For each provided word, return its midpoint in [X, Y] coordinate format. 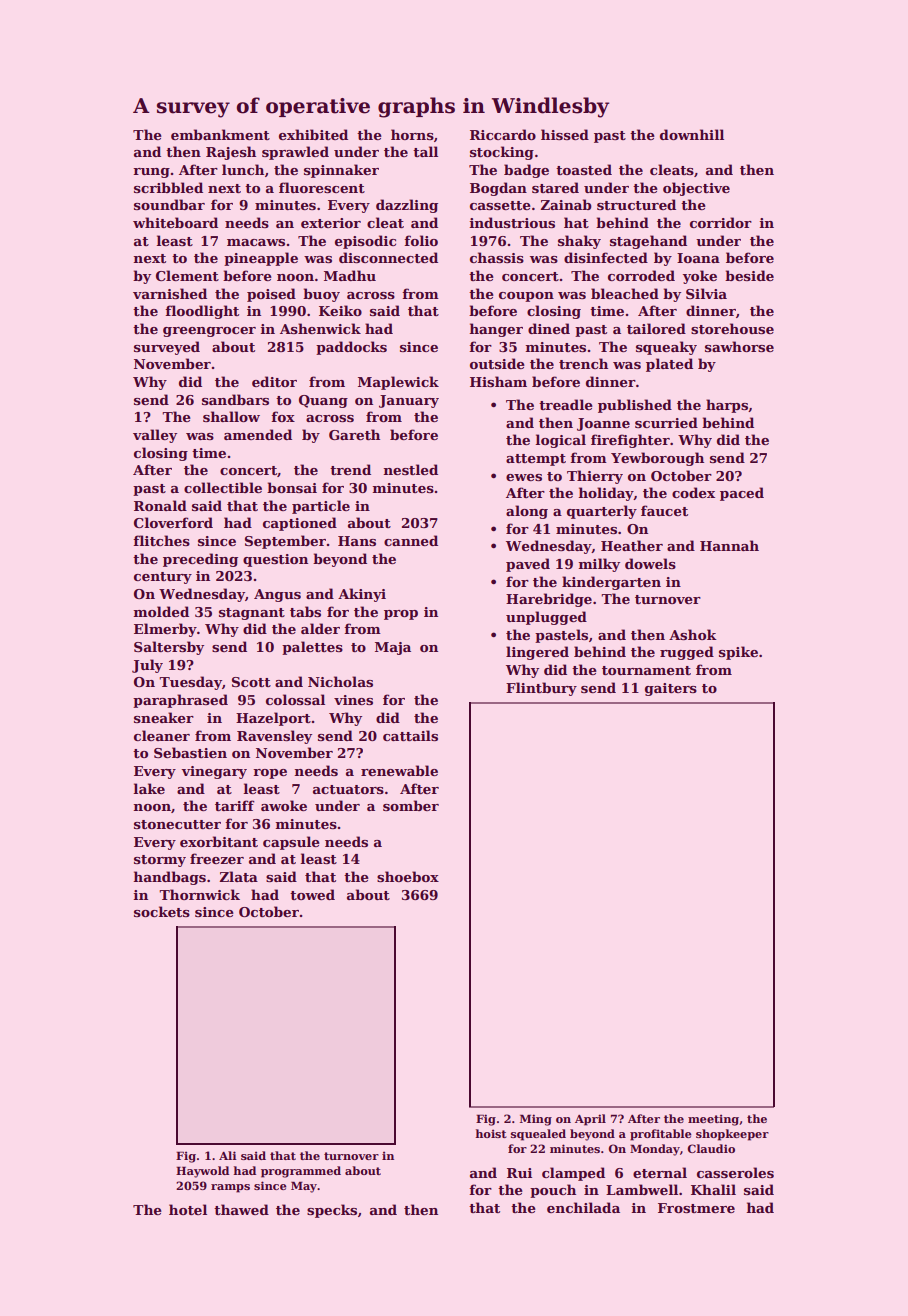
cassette [500, 205]
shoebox [408, 876]
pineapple [261, 259]
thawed [241, 1209]
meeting [713, 1120]
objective [696, 189]
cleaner [162, 735]
